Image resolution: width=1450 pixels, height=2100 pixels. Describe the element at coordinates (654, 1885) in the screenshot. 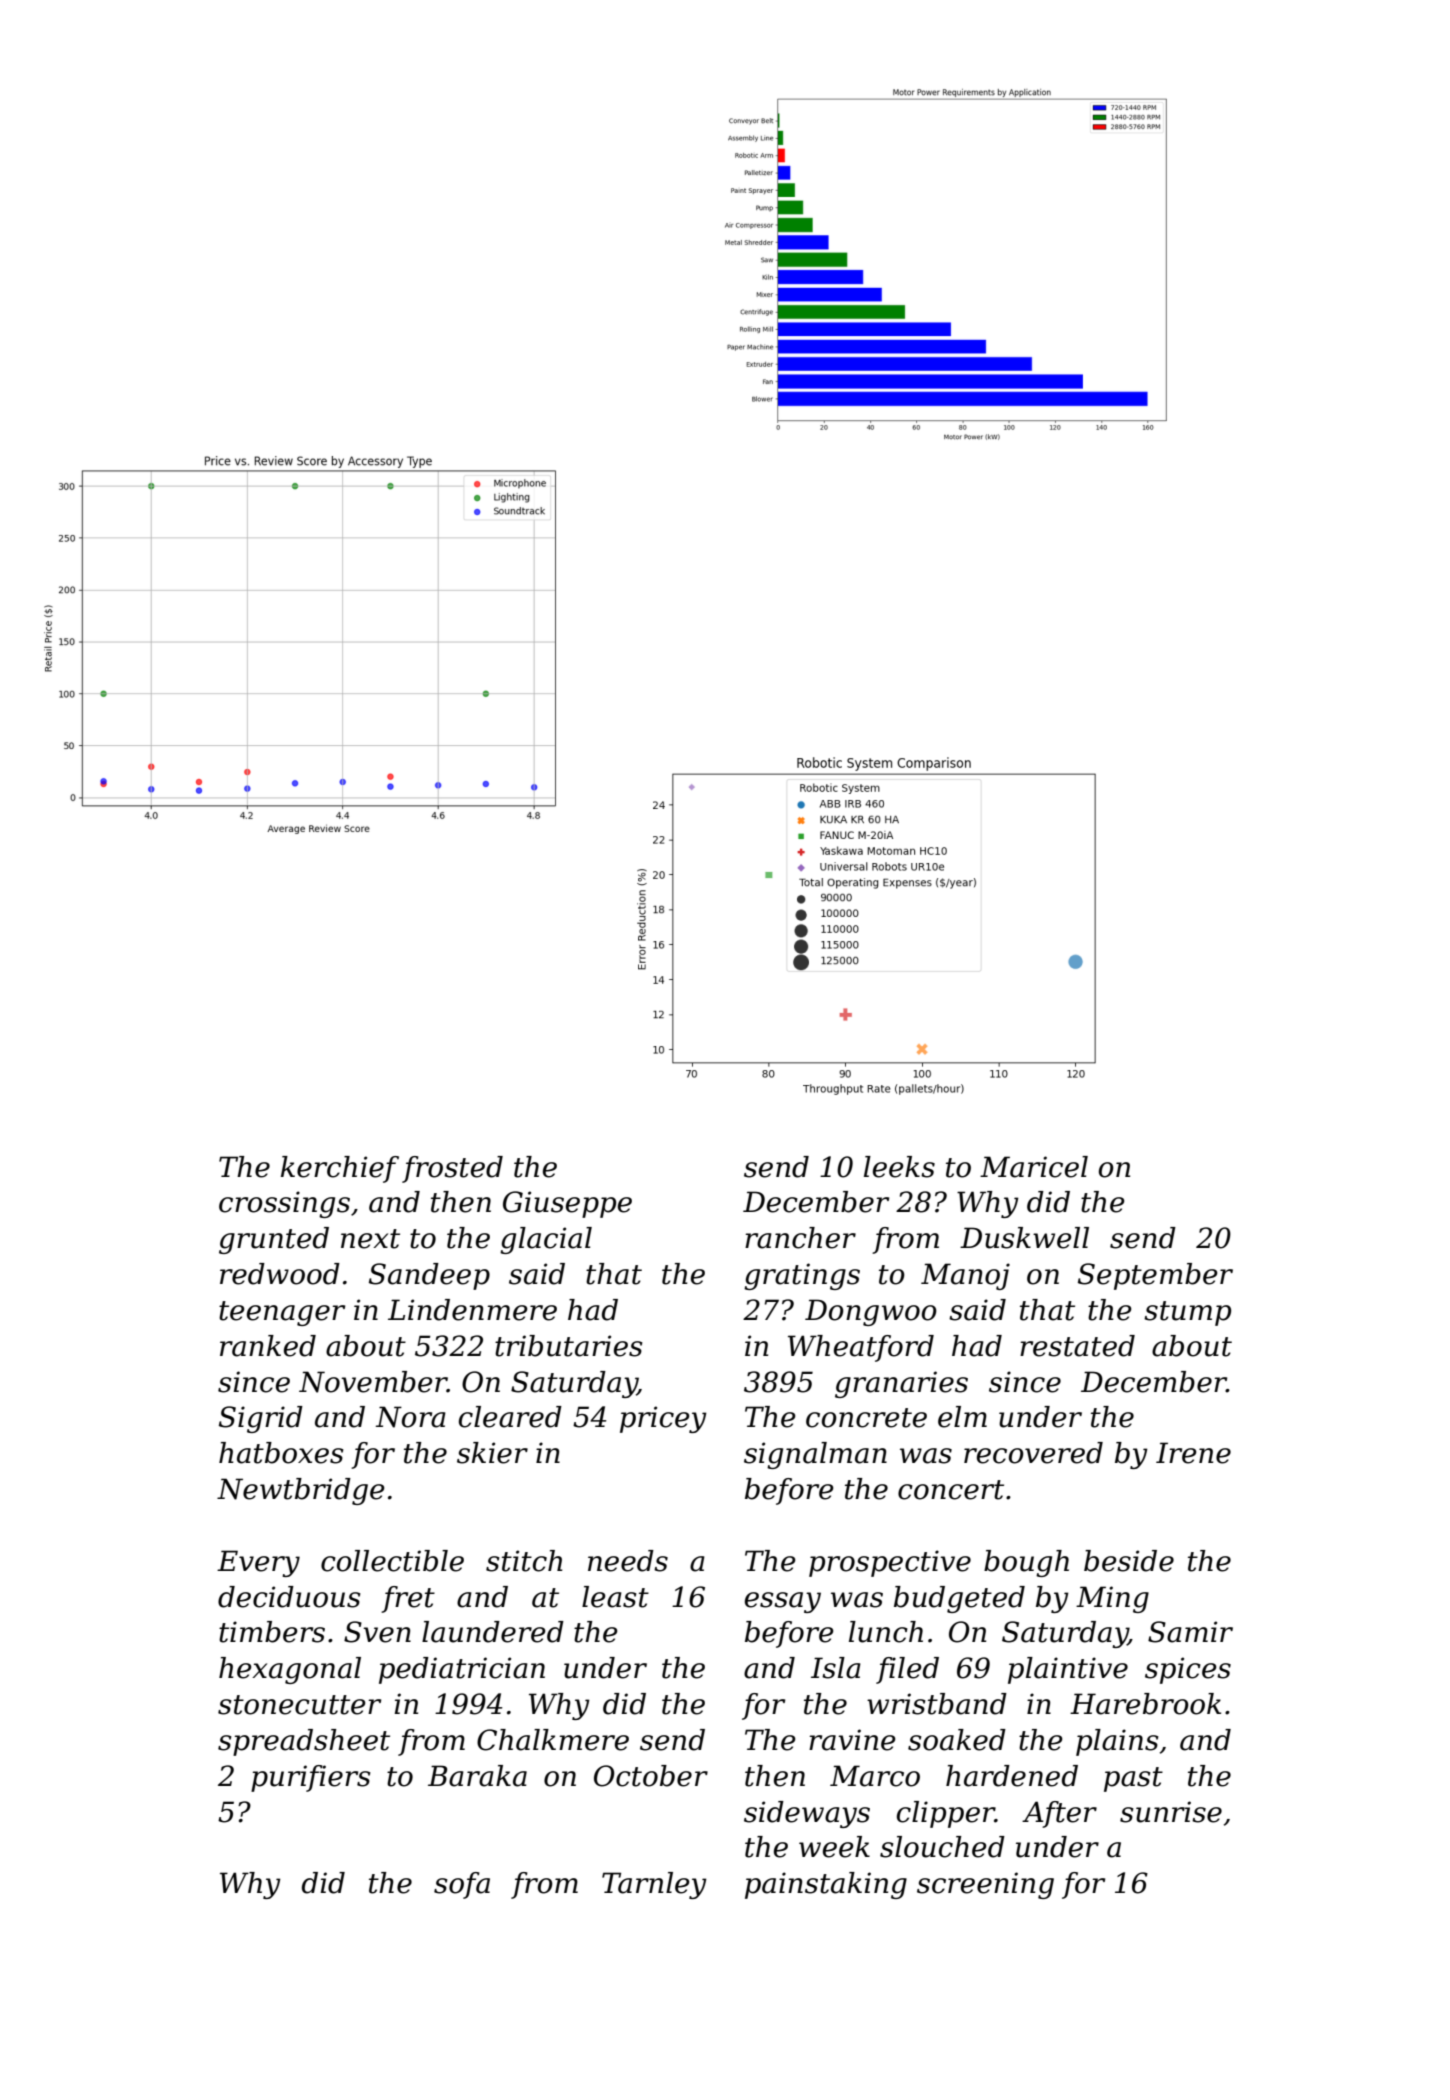

I see `Tarnley` at that location.
